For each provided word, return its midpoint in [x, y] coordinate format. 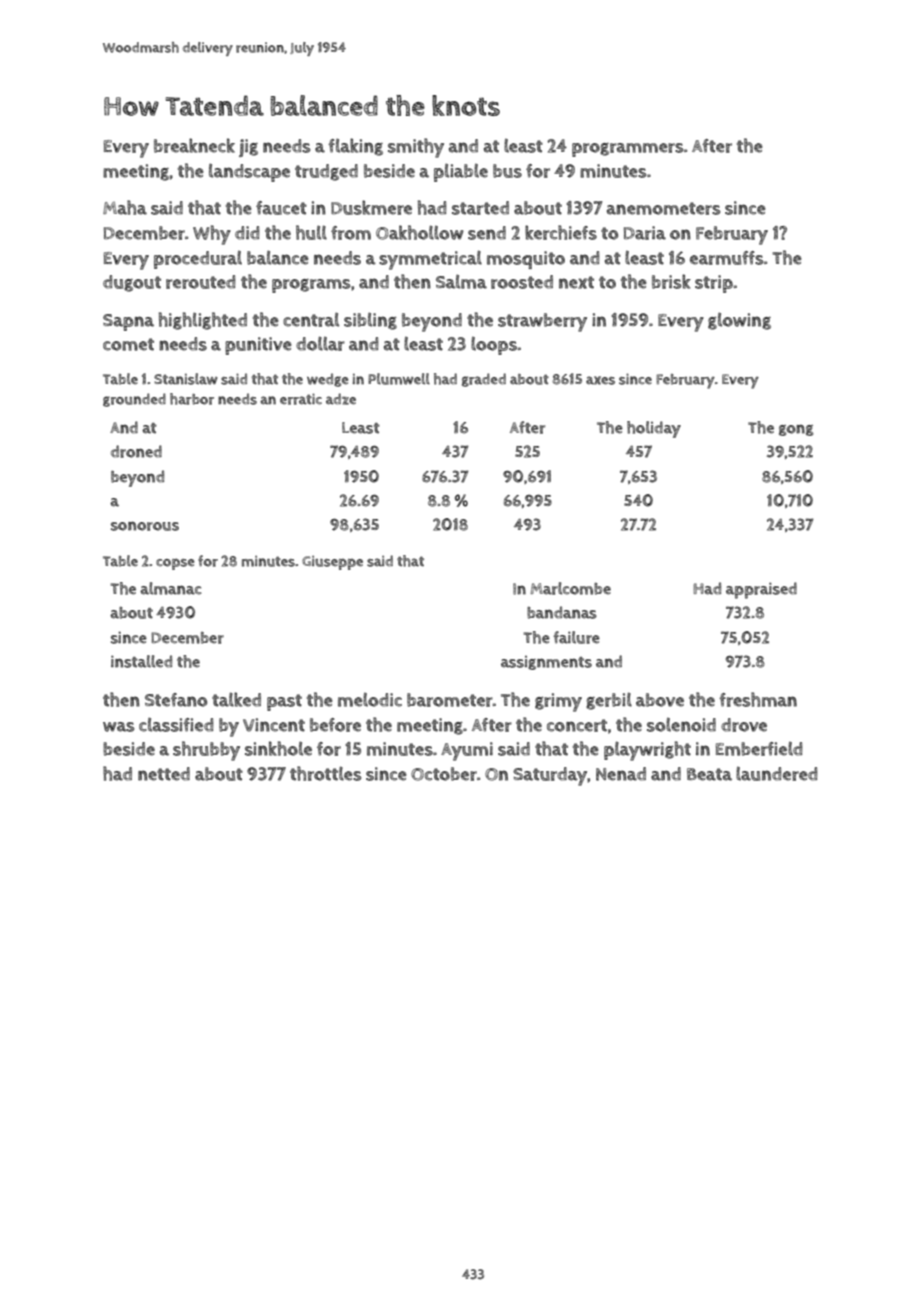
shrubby [206, 751]
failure [576, 637]
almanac [171, 588]
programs [311, 286]
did [247, 233]
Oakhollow [420, 232]
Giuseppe [332, 563]
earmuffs [727, 258]
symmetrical [430, 260]
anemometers [664, 208]
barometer [450, 700]
